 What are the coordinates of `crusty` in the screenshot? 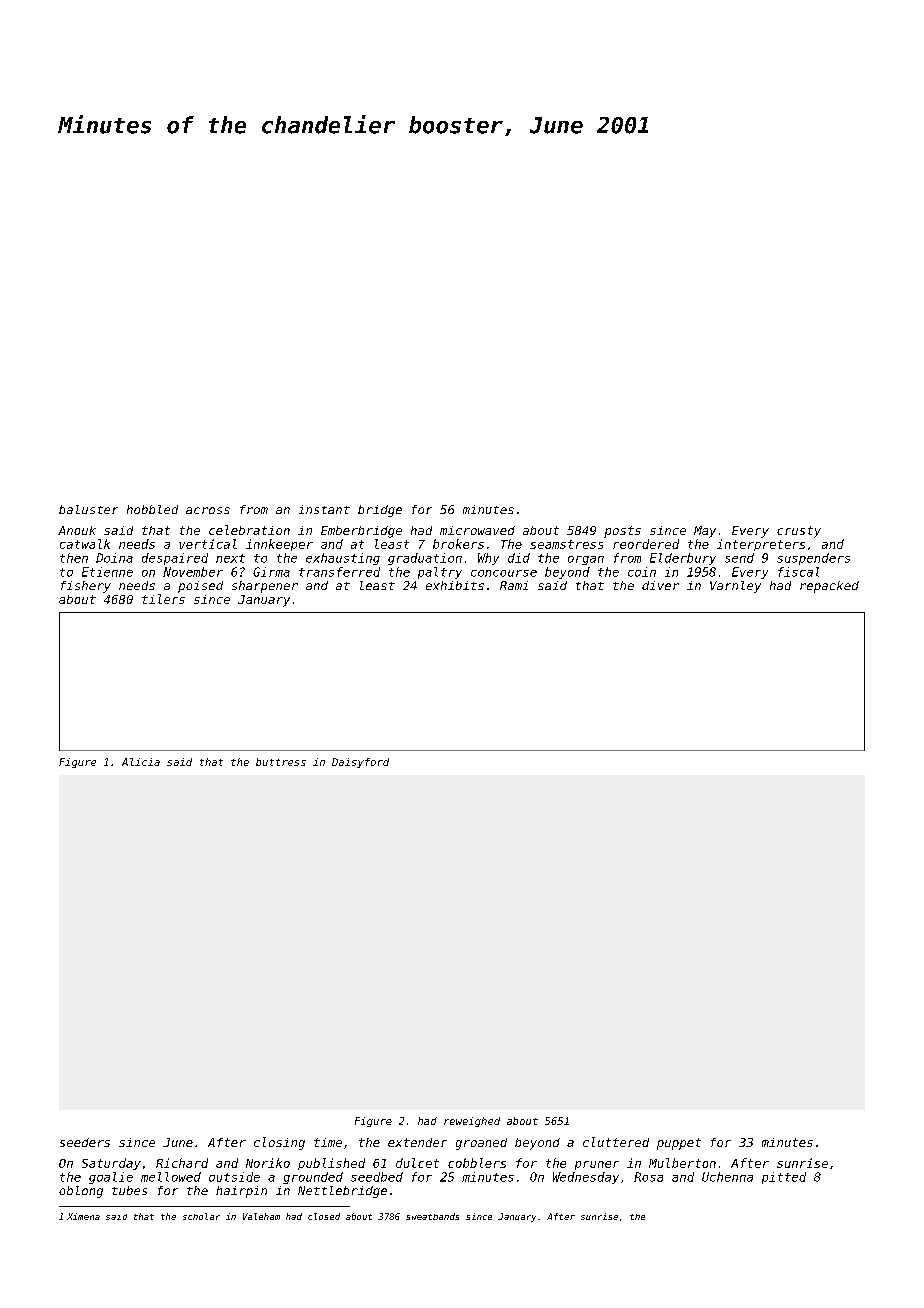 It's located at (799, 532).
